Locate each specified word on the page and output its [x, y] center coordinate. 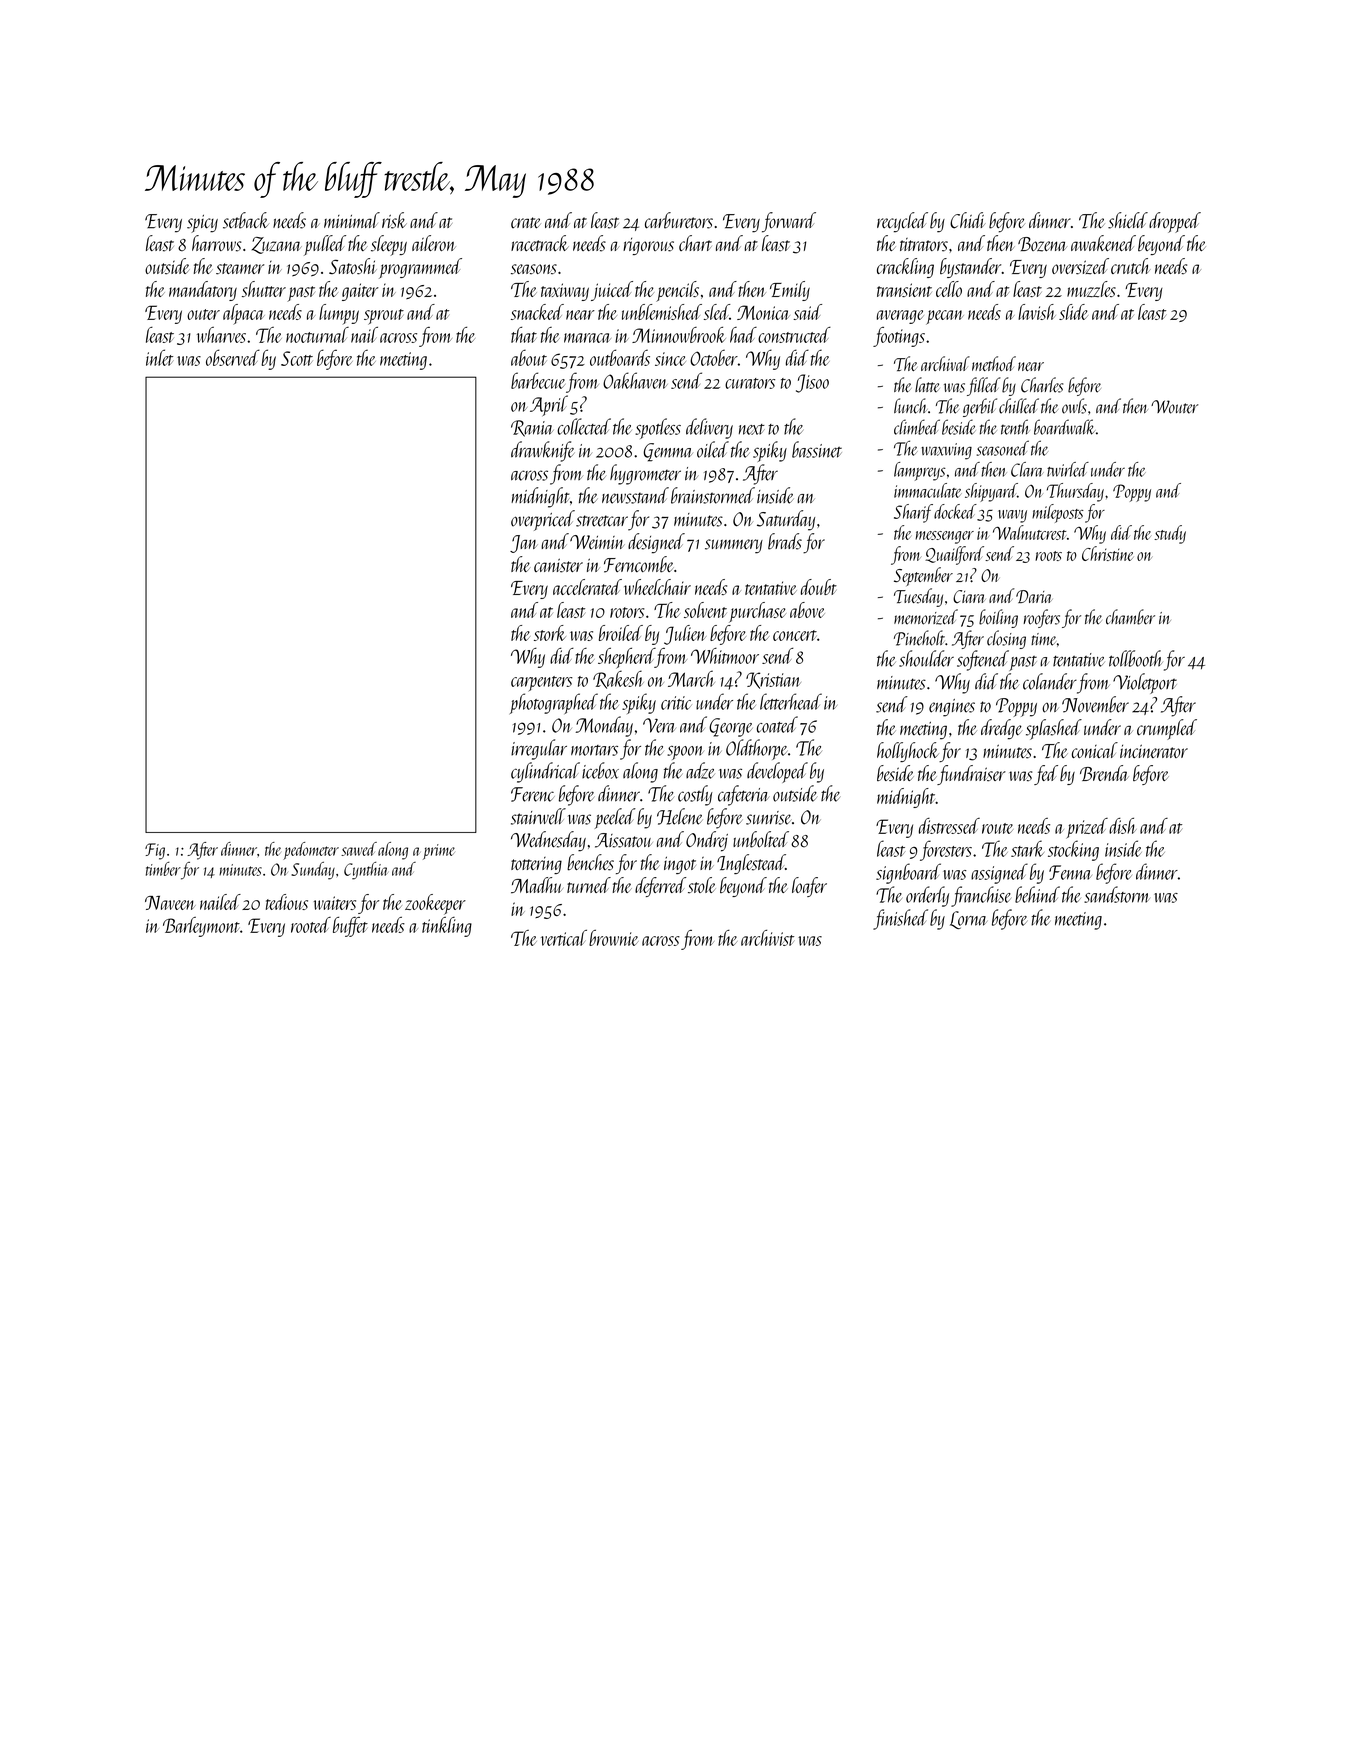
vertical [564, 938]
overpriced [543, 520]
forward [789, 222]
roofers [1041, 618]
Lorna [968, 920]
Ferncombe [639, 564]
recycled [902, 222]
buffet [350, 927]
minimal [352, 220]
